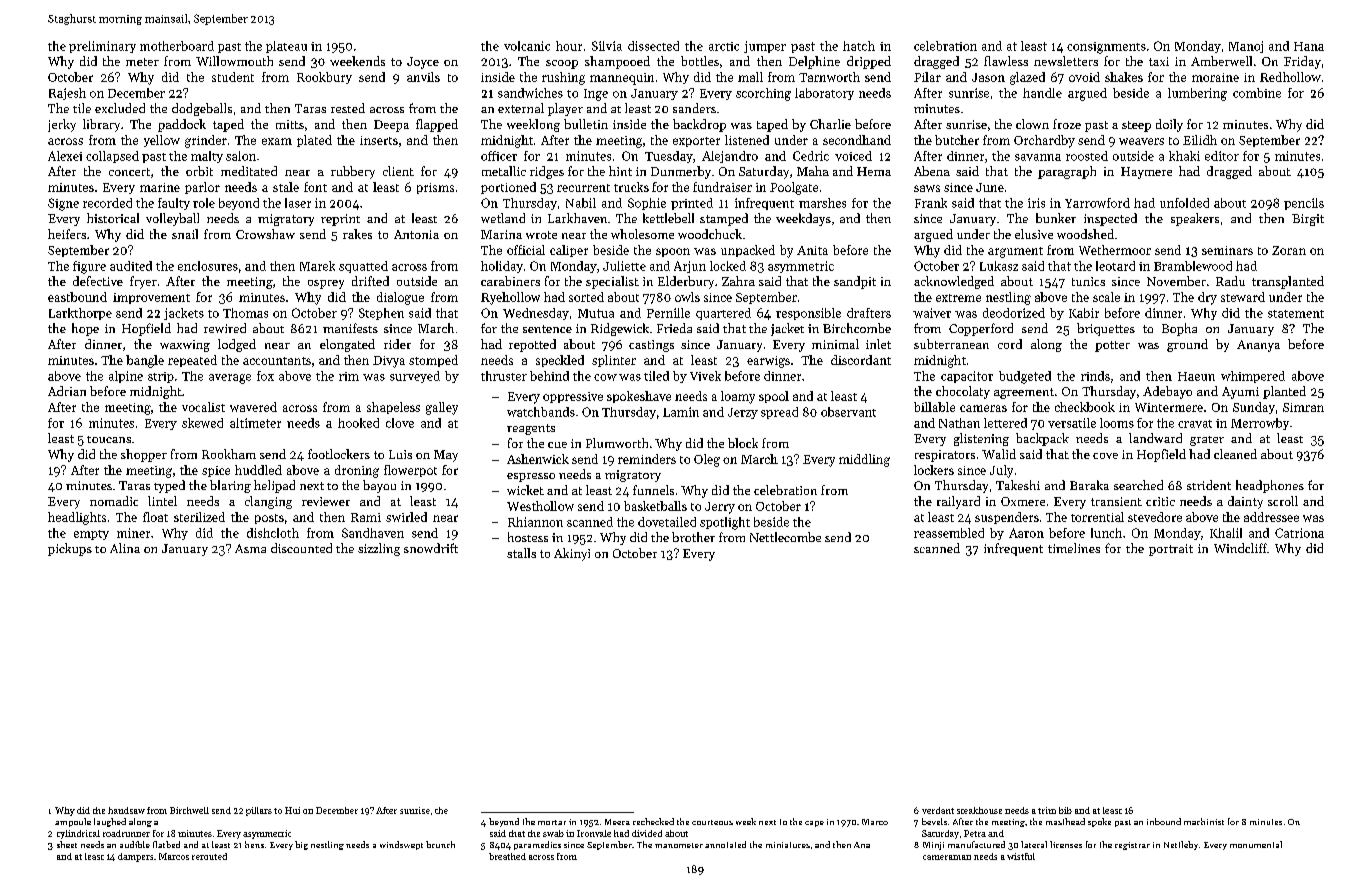 This screenshot has width=1372, height=887. Describe the element at coordinates (109, 439) in the screenshot. I see `toucans` at that location.
